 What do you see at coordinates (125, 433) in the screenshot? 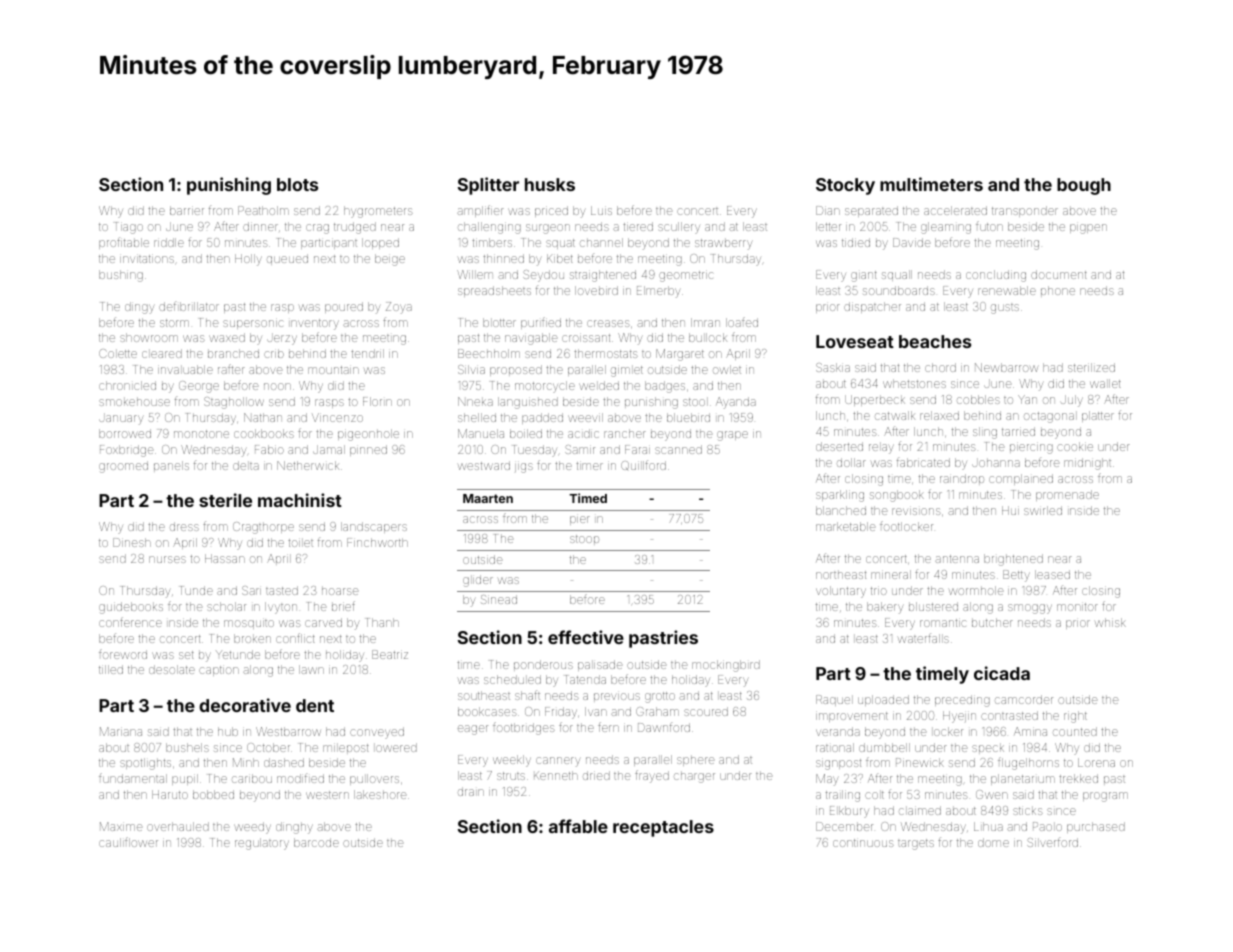
I see `borrowed` at bounding box center [125, 433].
